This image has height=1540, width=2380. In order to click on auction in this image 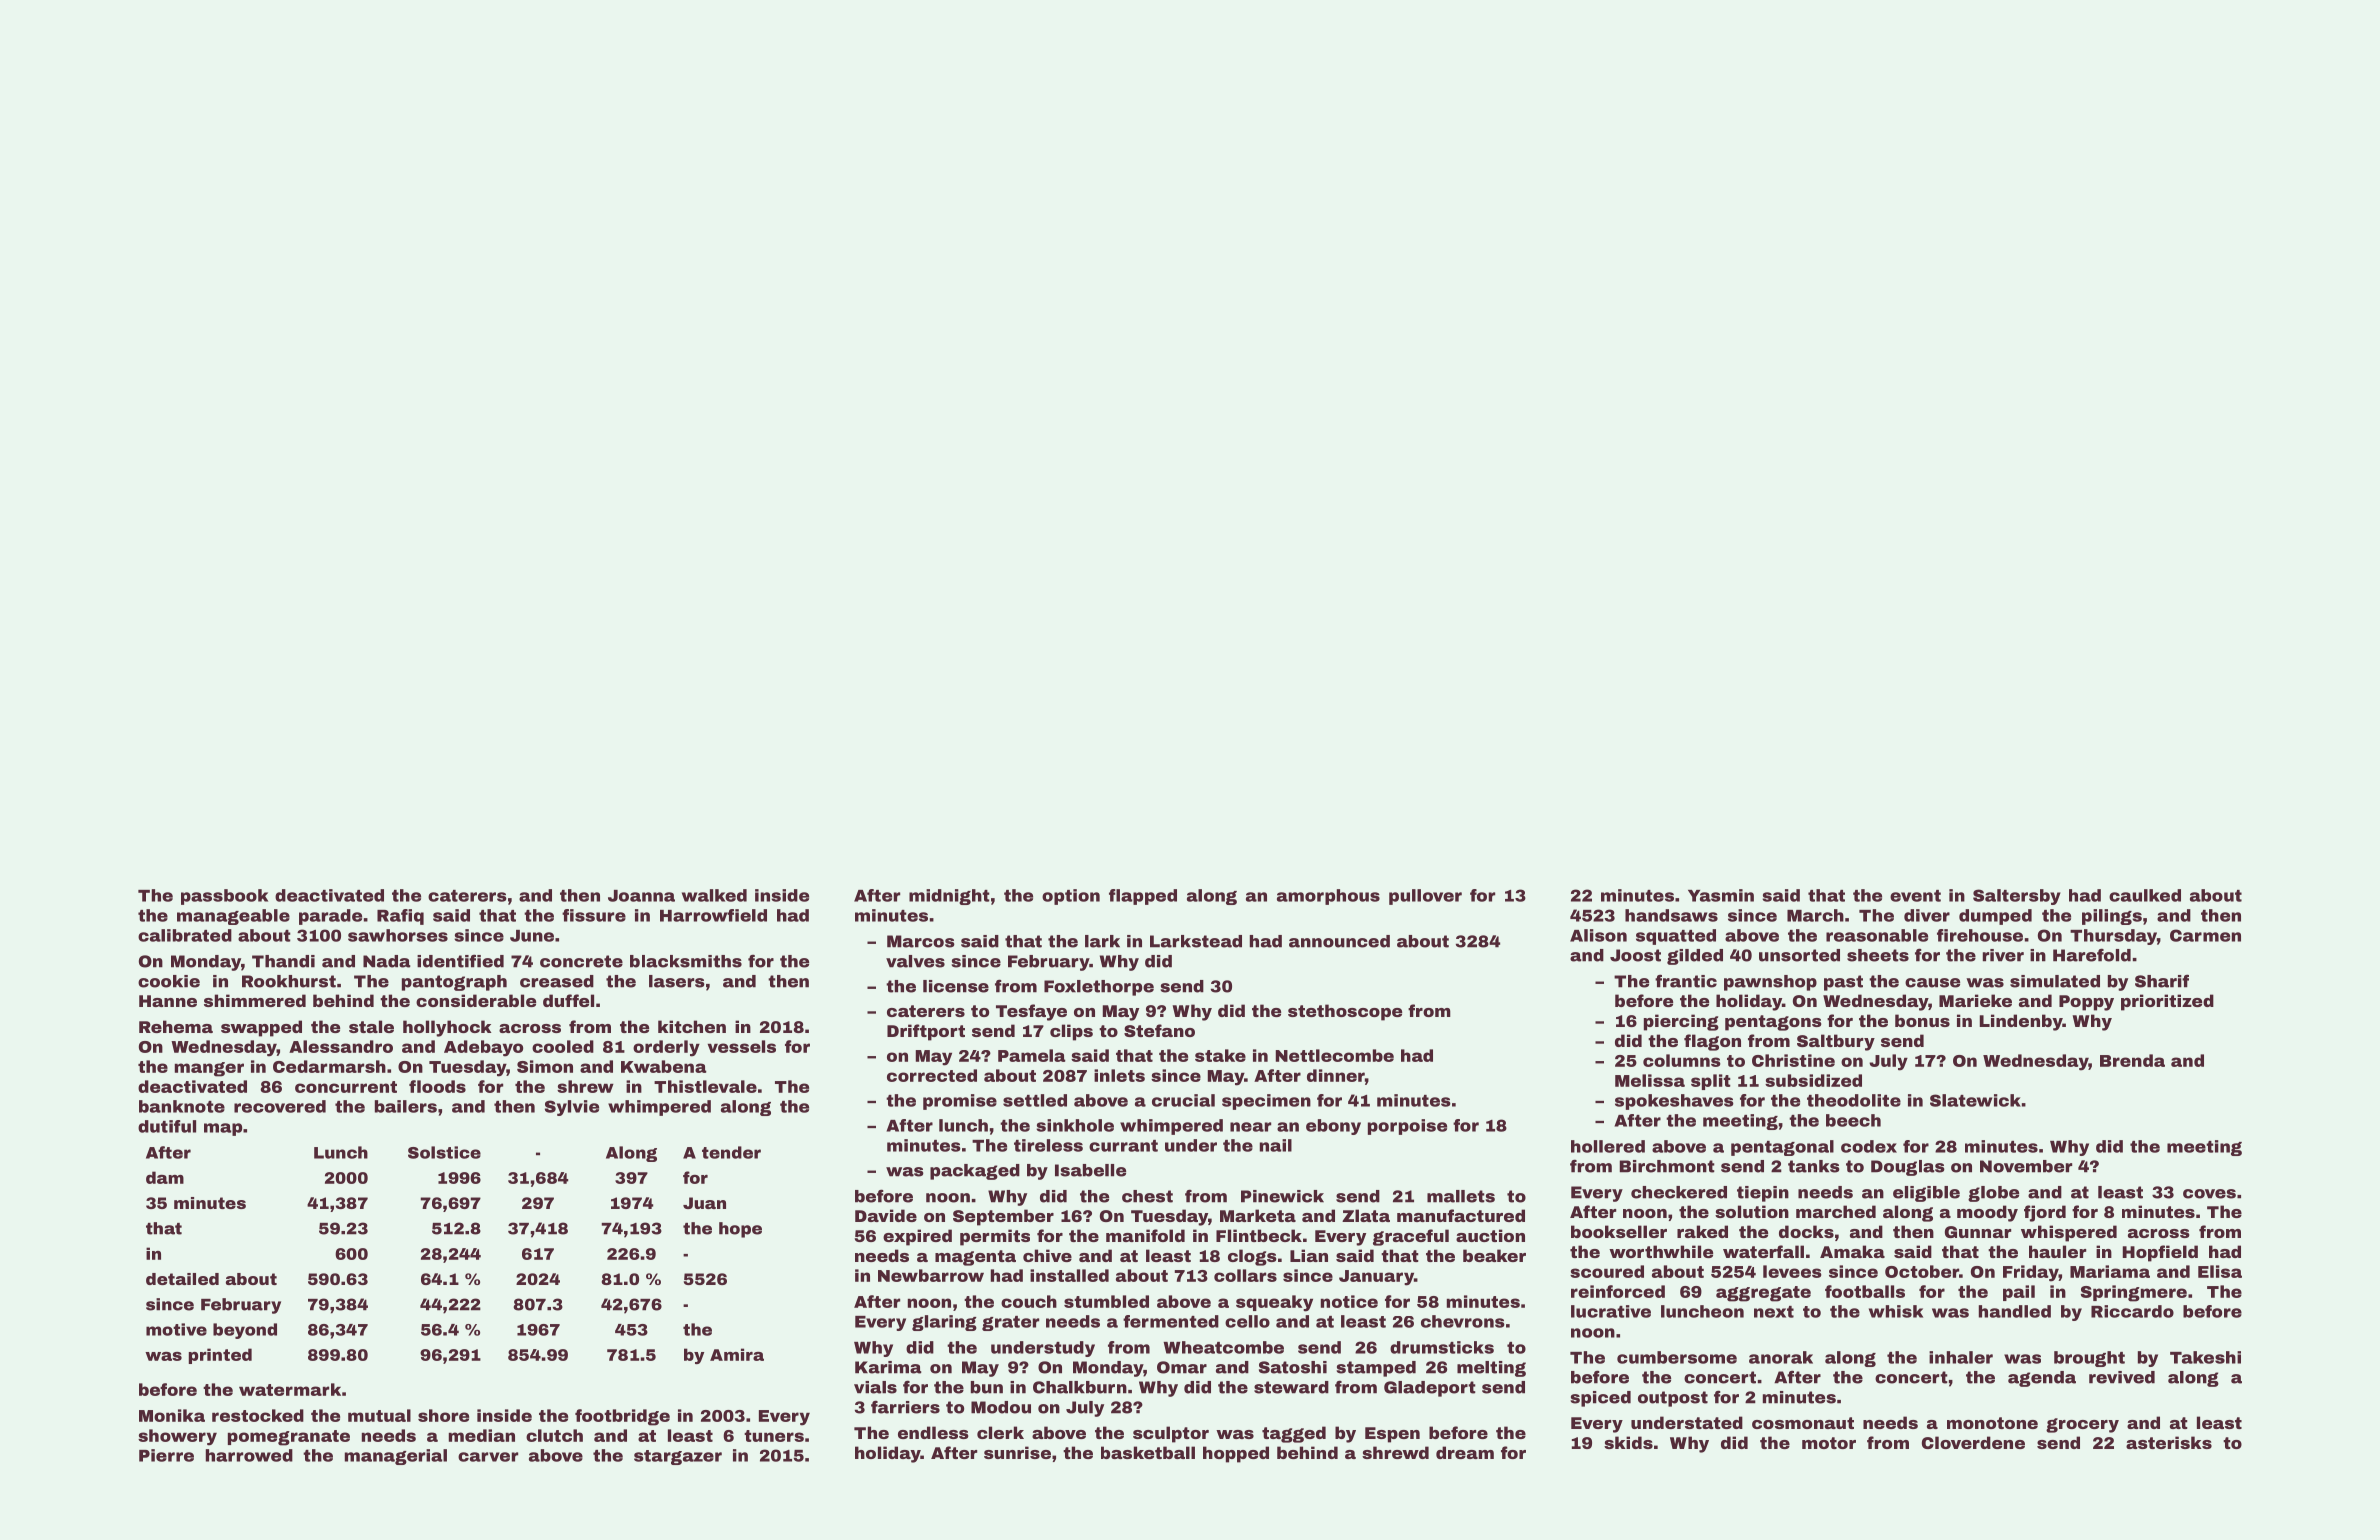, I will do `click(1490, 1235)`.
